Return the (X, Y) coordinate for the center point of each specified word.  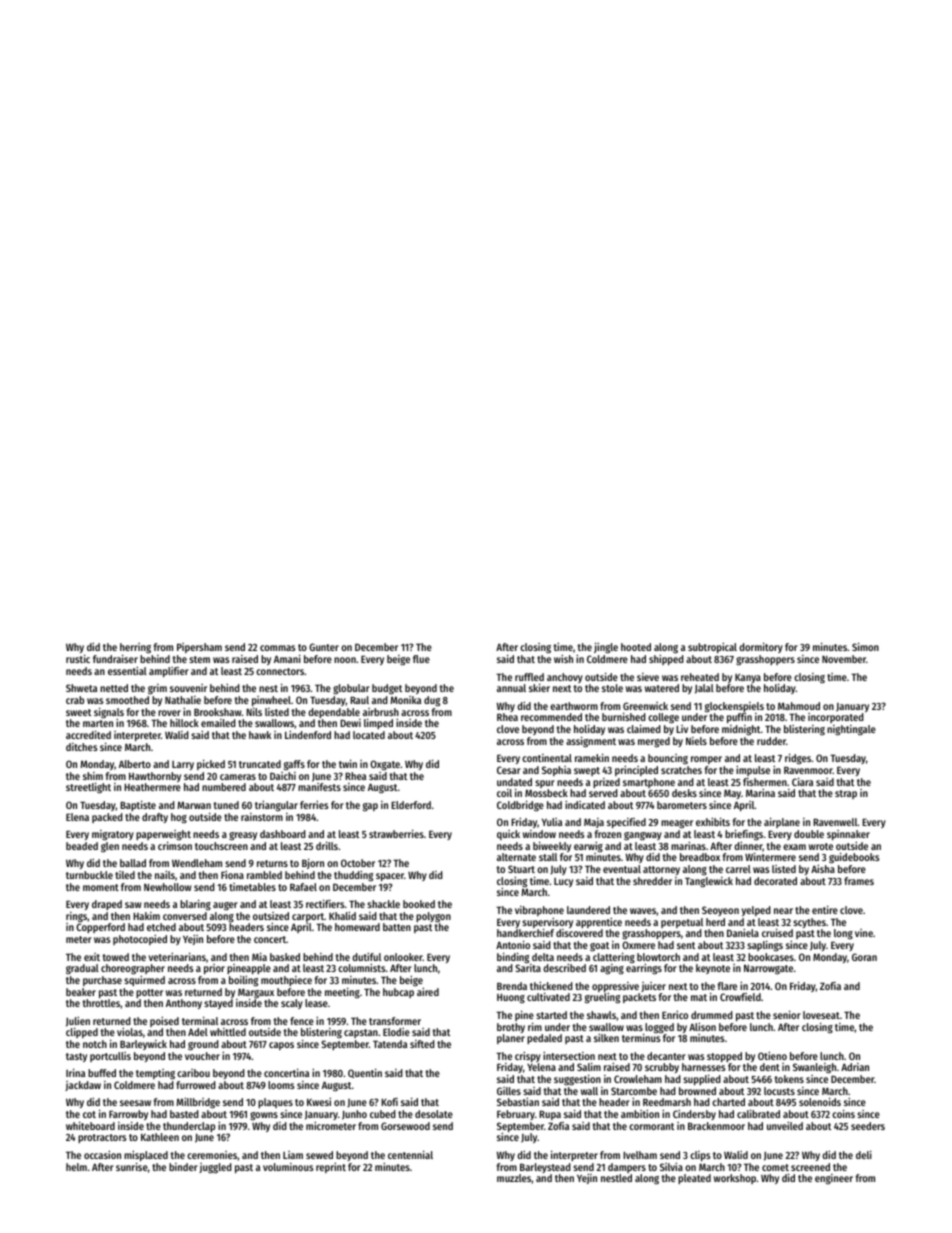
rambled (264, 875)
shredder (652, 881)
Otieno (772, 1056)
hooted (636, 647)
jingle (606, 648)
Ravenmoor (808, 770)
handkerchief (525, 933)
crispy (528, 1057)
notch (95, 1044)
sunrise (132, 1166)
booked (419, 904)
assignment (591, 742)
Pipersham (199, 648)
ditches (82, 747)
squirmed (144, 981)
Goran (864, 957)
